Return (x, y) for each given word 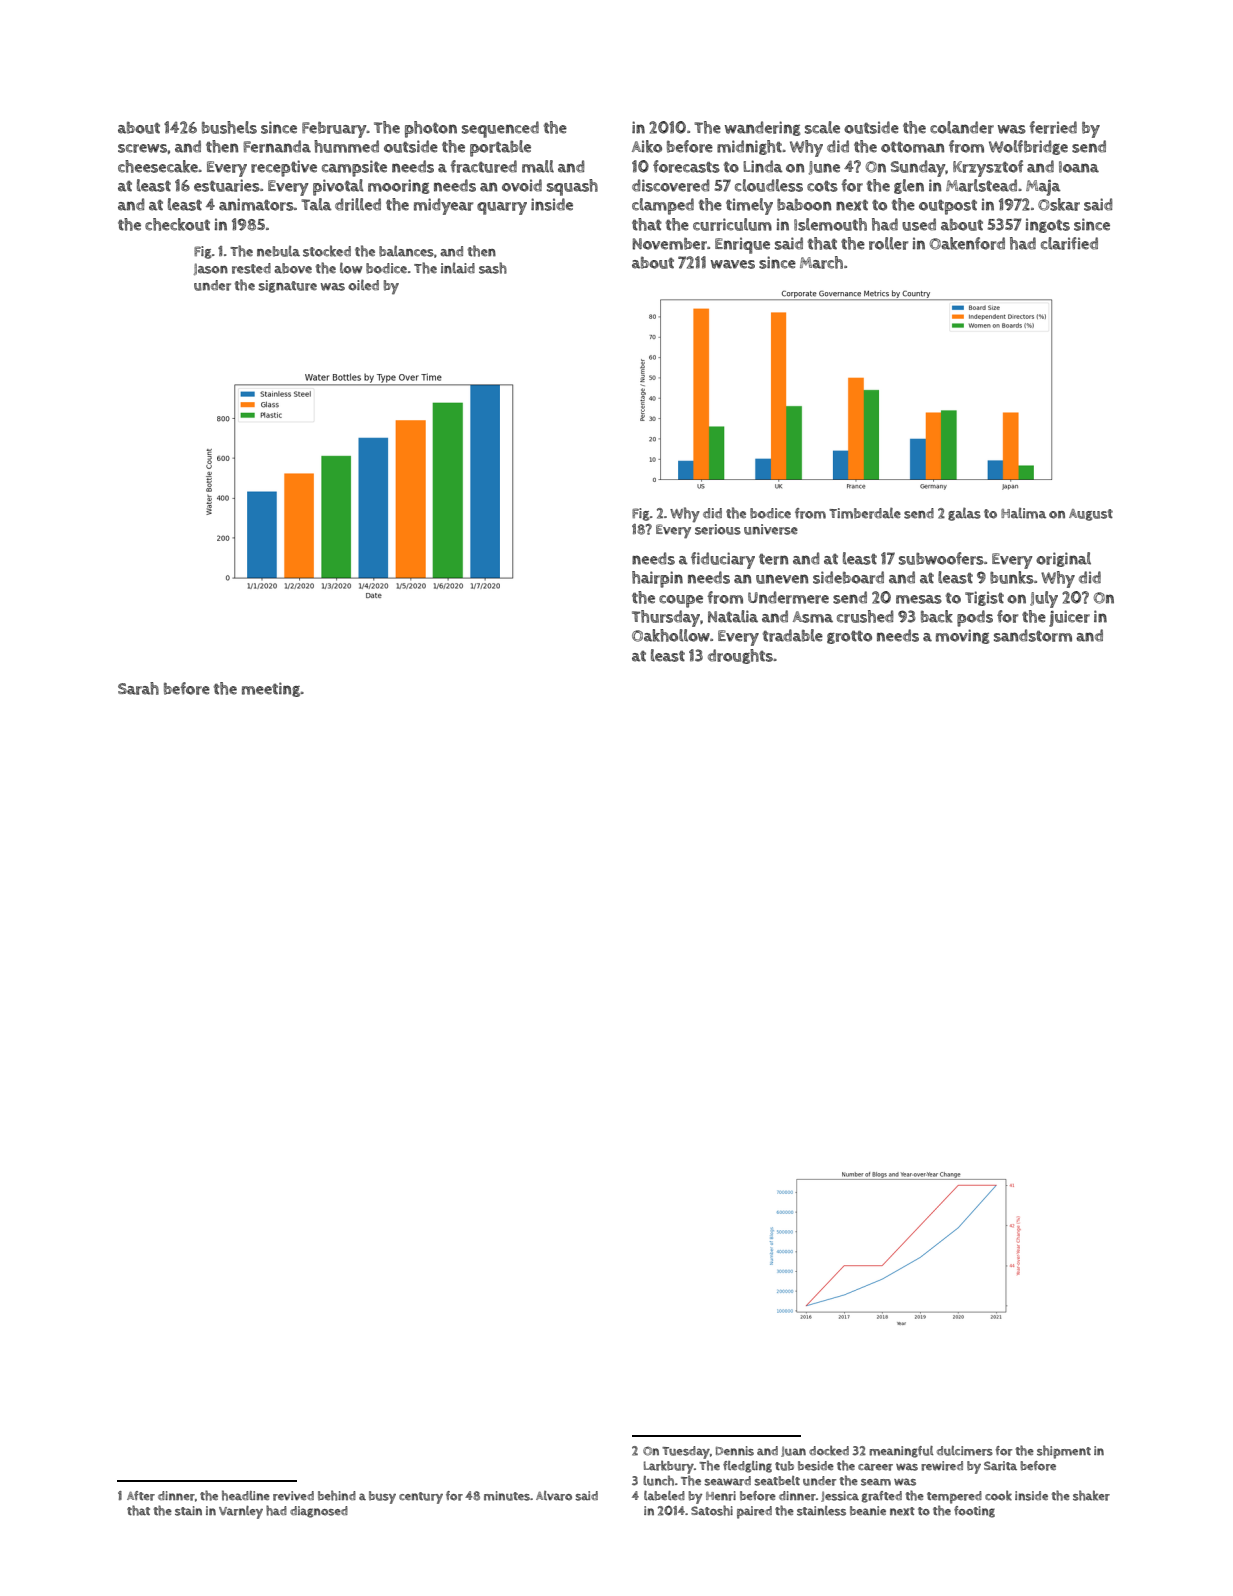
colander (962, 127)
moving (962, 636)
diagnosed (319, 1512)
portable (500, 148)
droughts (740, 656)
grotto (849, 637)
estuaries (227, 185)
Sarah (138, 688)
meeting (271, 689)
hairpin (657, 579)
